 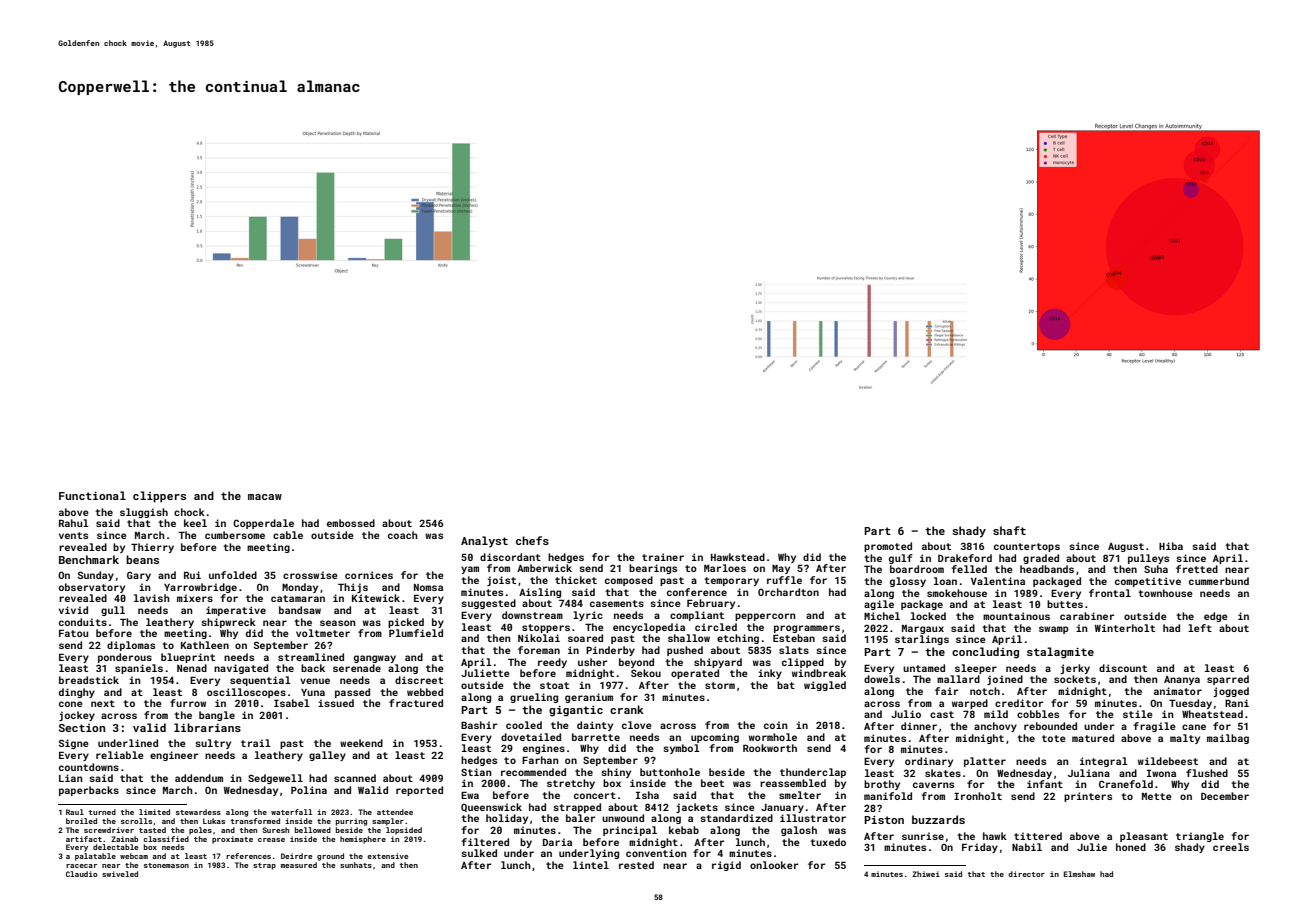 I want to click on oscilloscopes, so click(x=246, y=693).
